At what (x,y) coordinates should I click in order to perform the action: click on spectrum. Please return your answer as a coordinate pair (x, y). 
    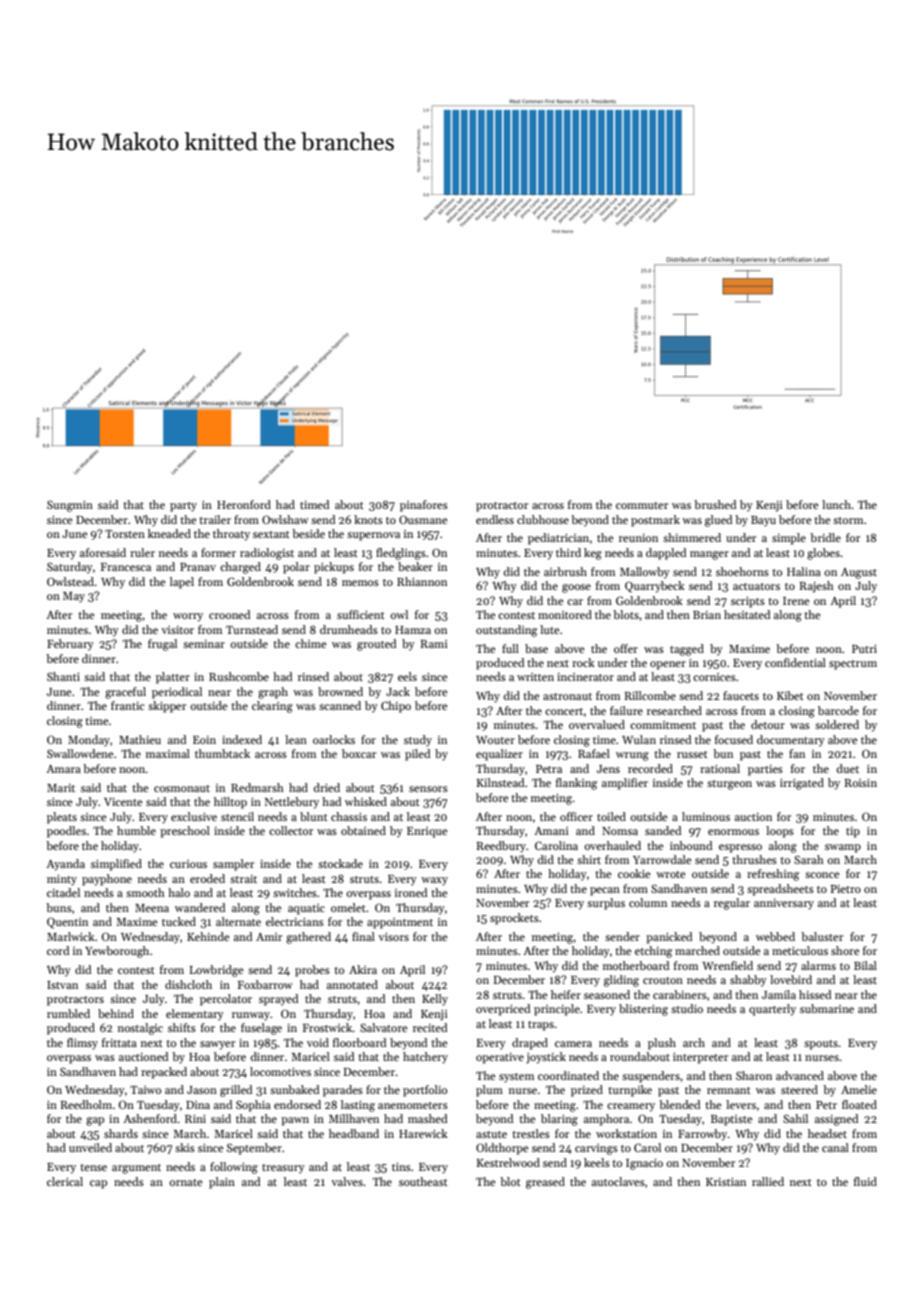
    Looking at the image, I should click on (853, 665).
